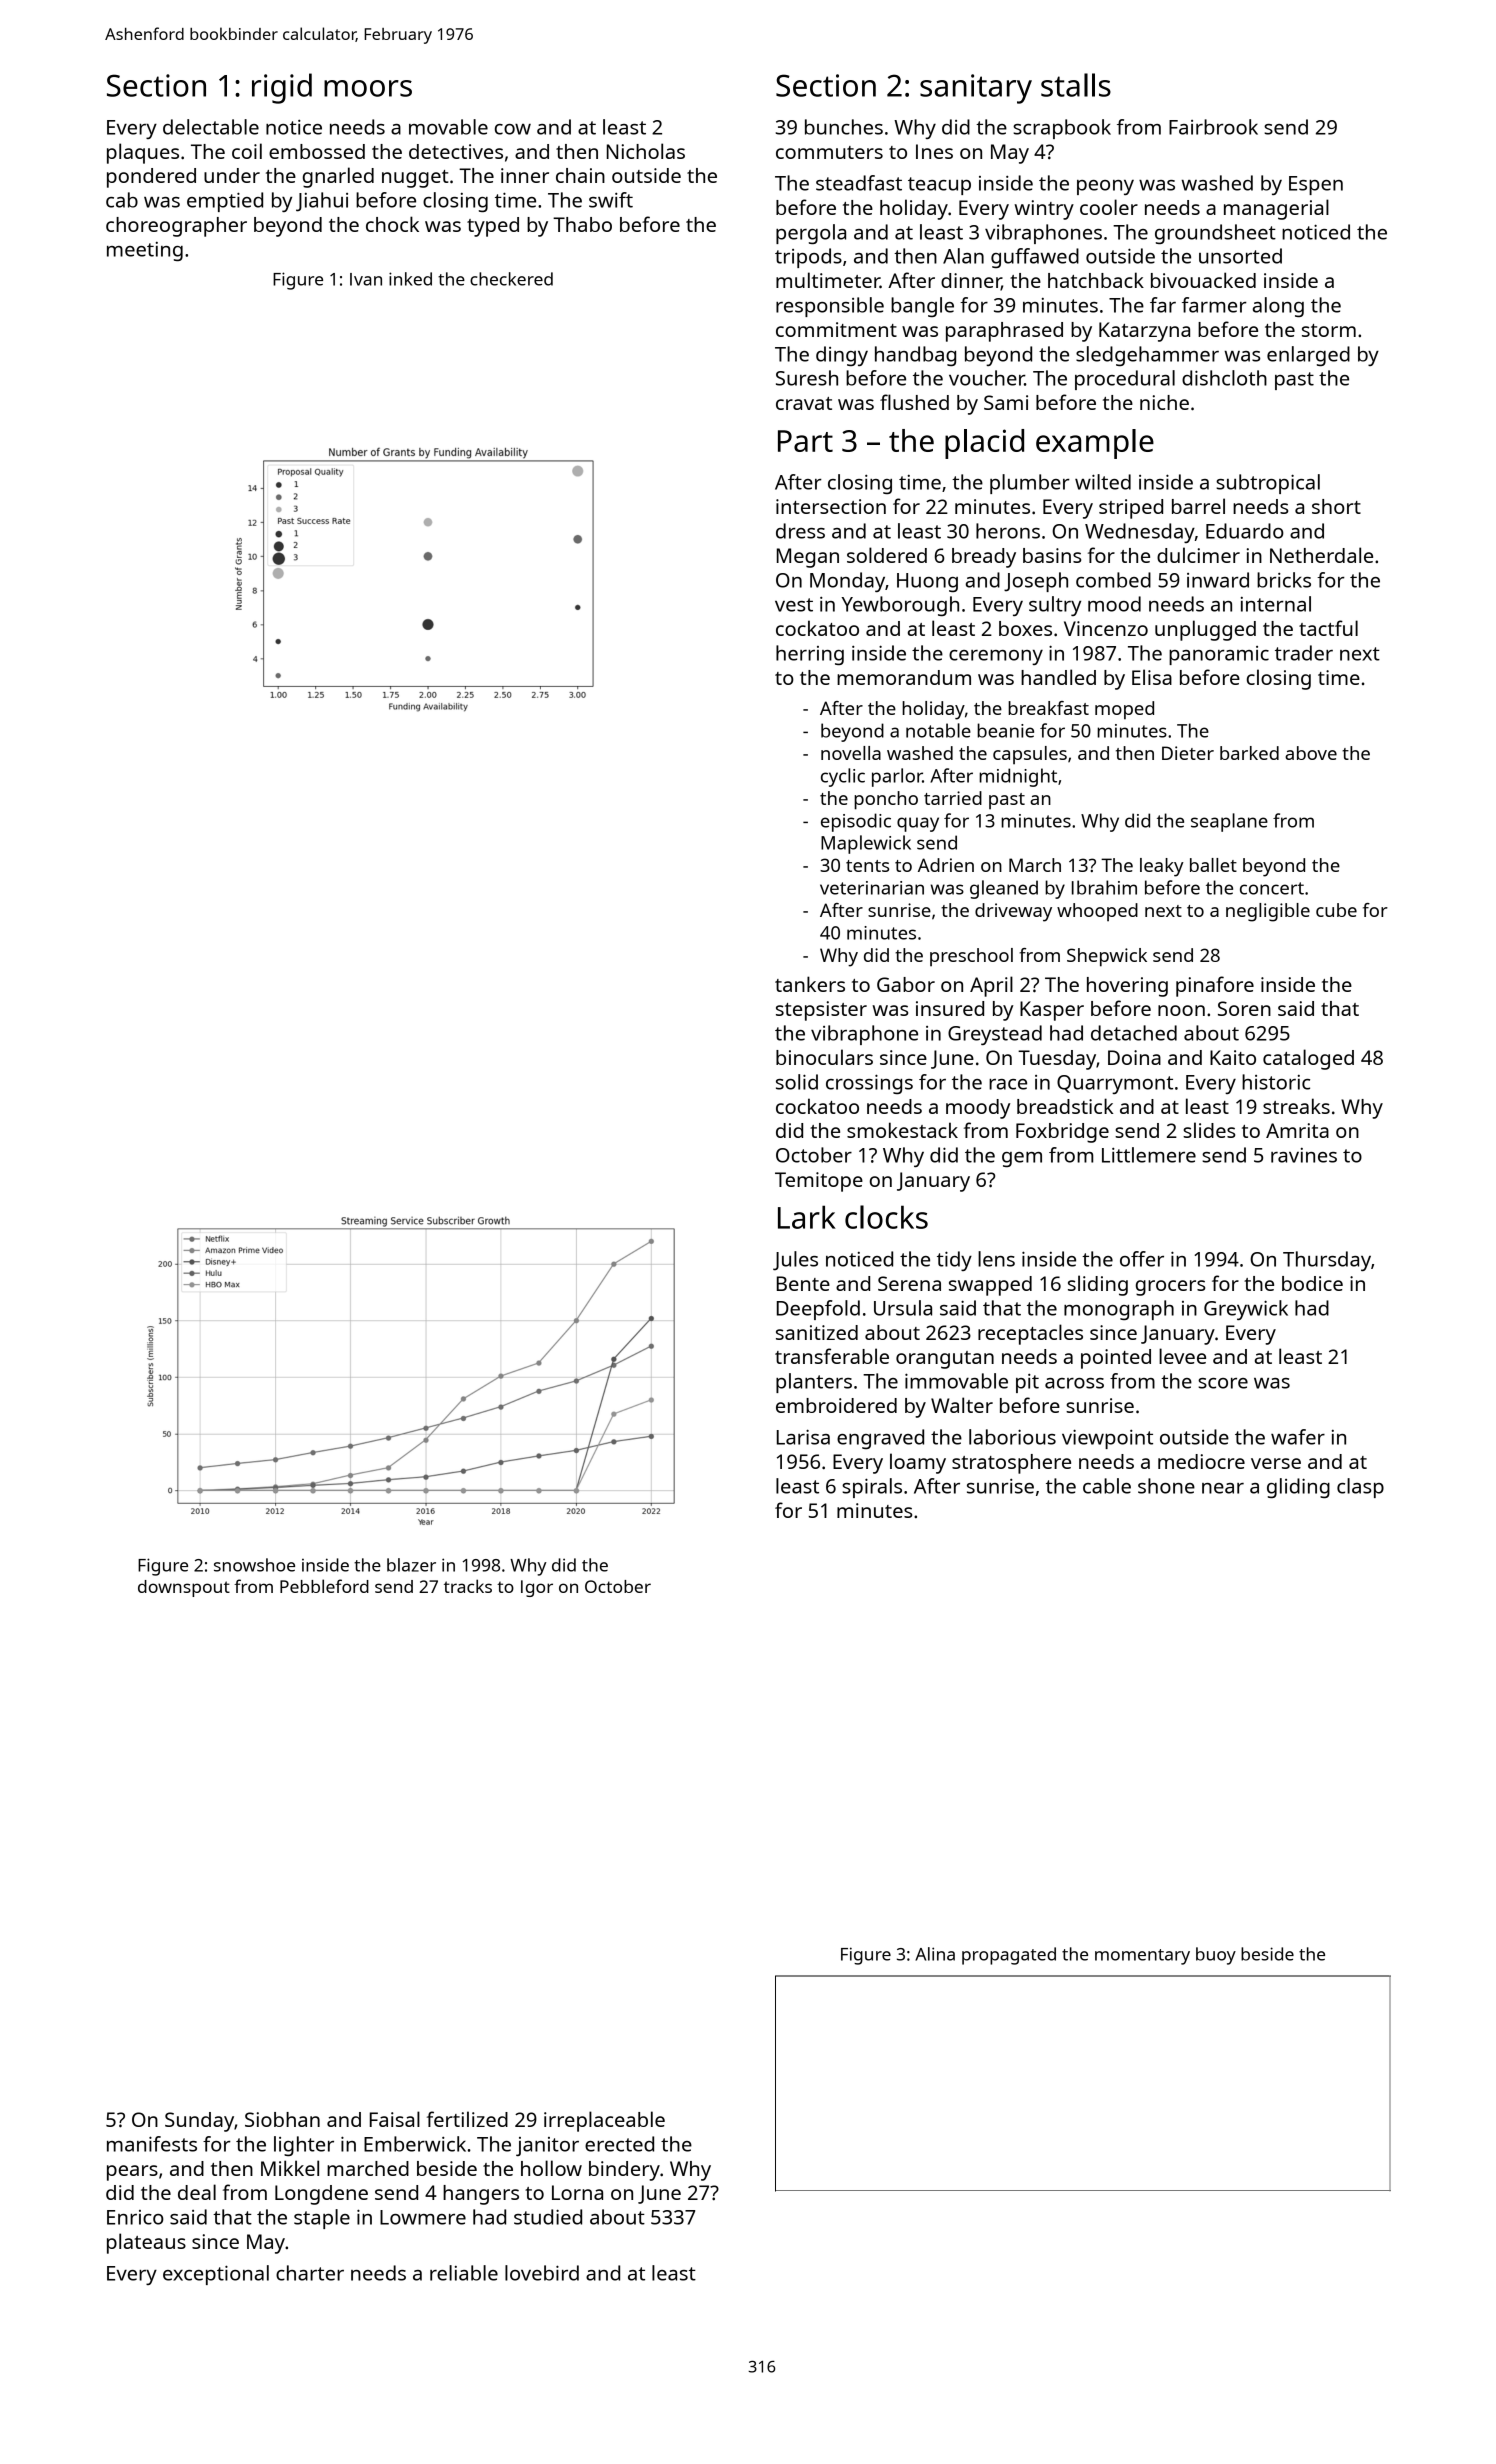 The height and width of the screenshot is (2464, 1496). What do you see at coordinates (368, 88) in the screenshot?
I see `moors` at bounding box center [368, 88].
